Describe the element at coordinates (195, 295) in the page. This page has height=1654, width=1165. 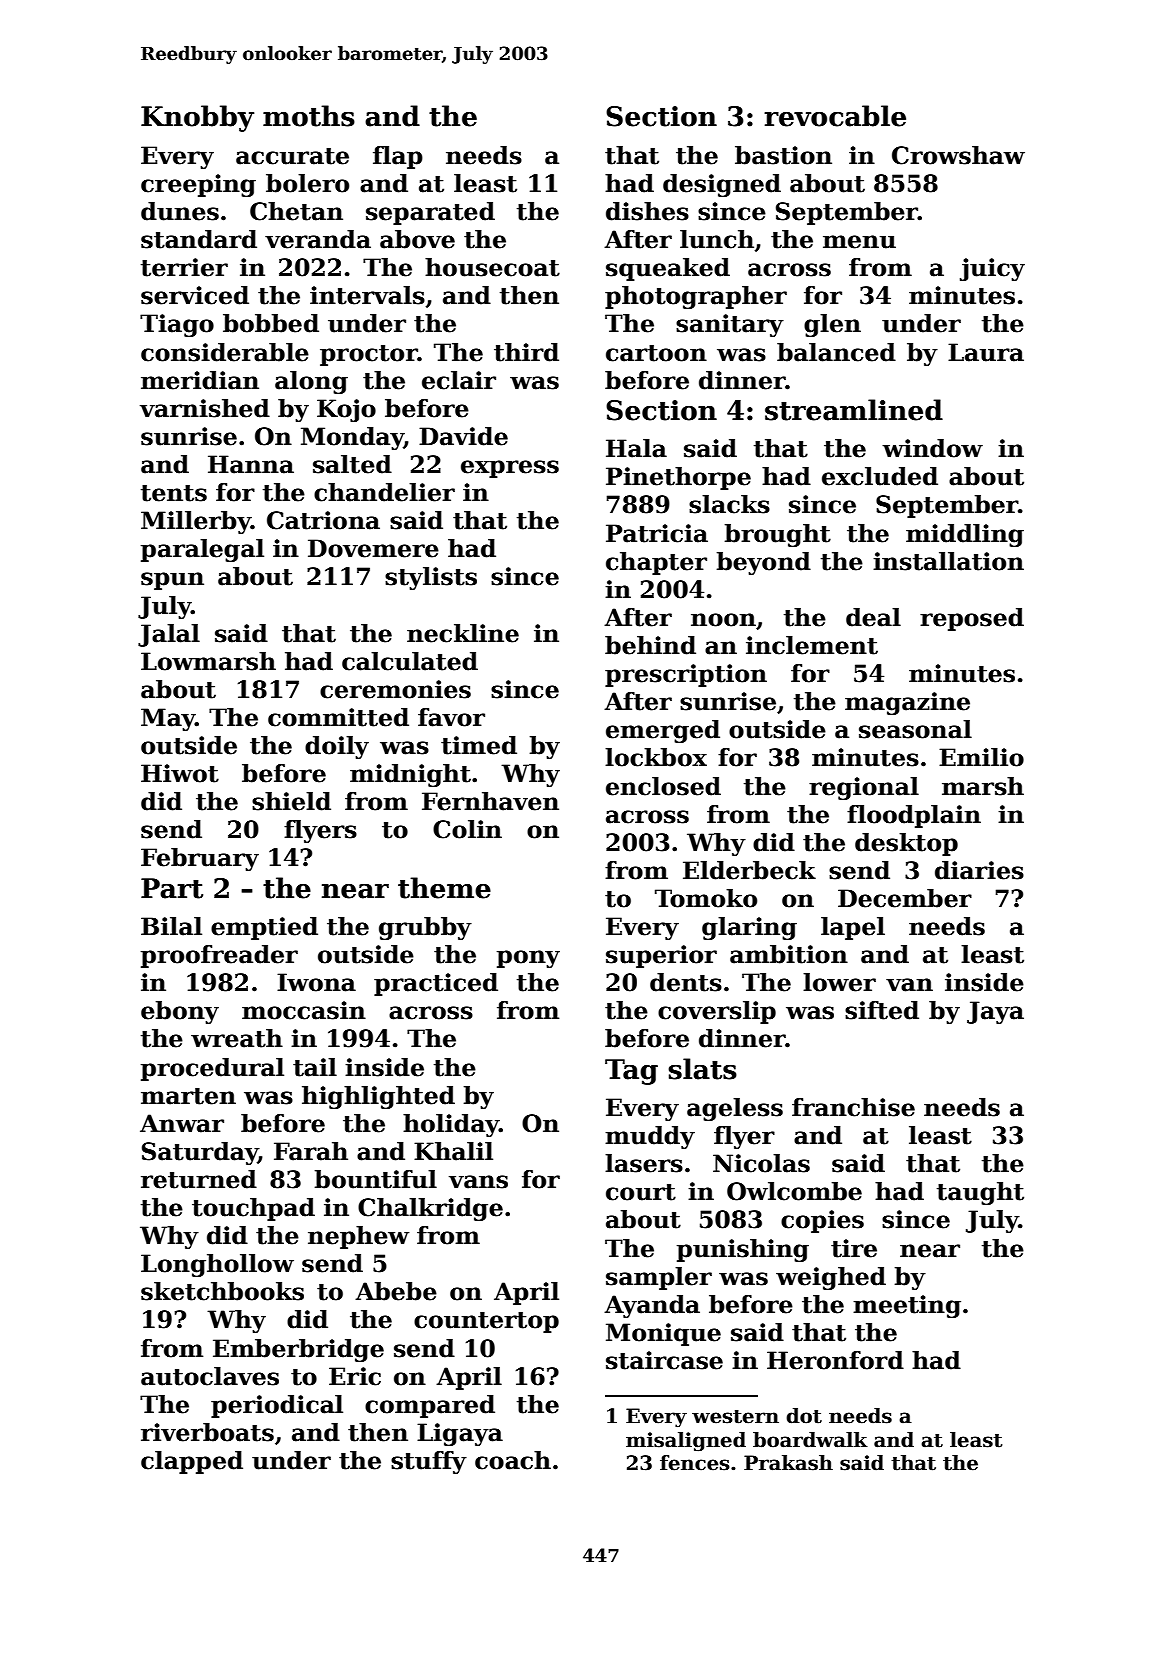
I see `serviced` at that location.
